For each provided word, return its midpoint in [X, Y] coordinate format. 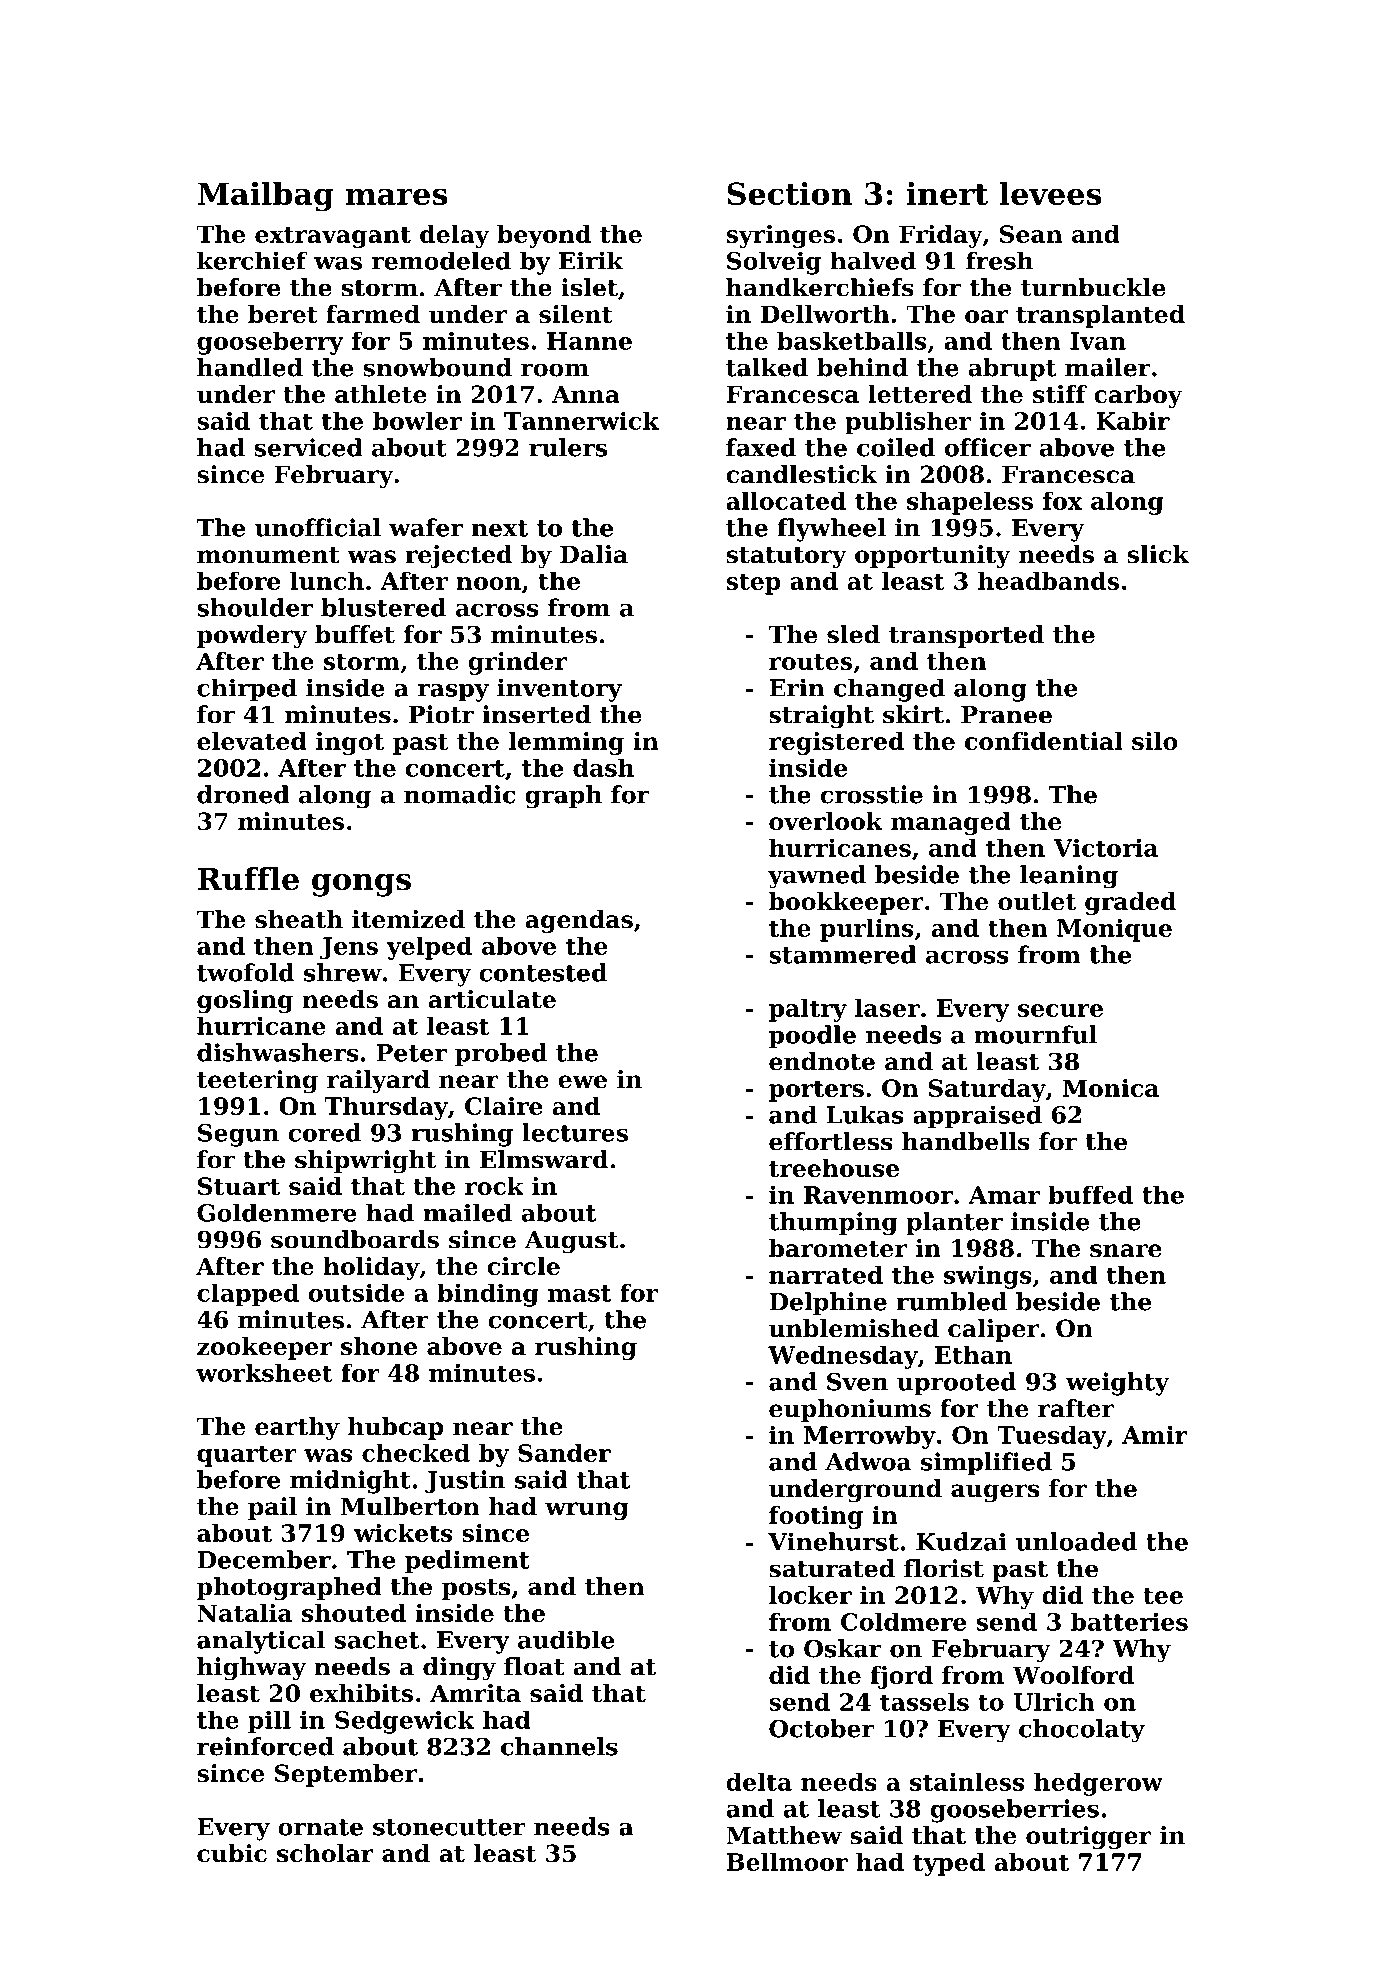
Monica [1111, 1088]
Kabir [1133, 420]
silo [1155, 741]
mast [579, 1293]
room [555, 370]
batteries [1129, 1621]
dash [603, 767]
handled [250, 367]
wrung [587, 1511]
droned [243, 794]
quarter [247, 1456]
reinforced [265, 1746]
